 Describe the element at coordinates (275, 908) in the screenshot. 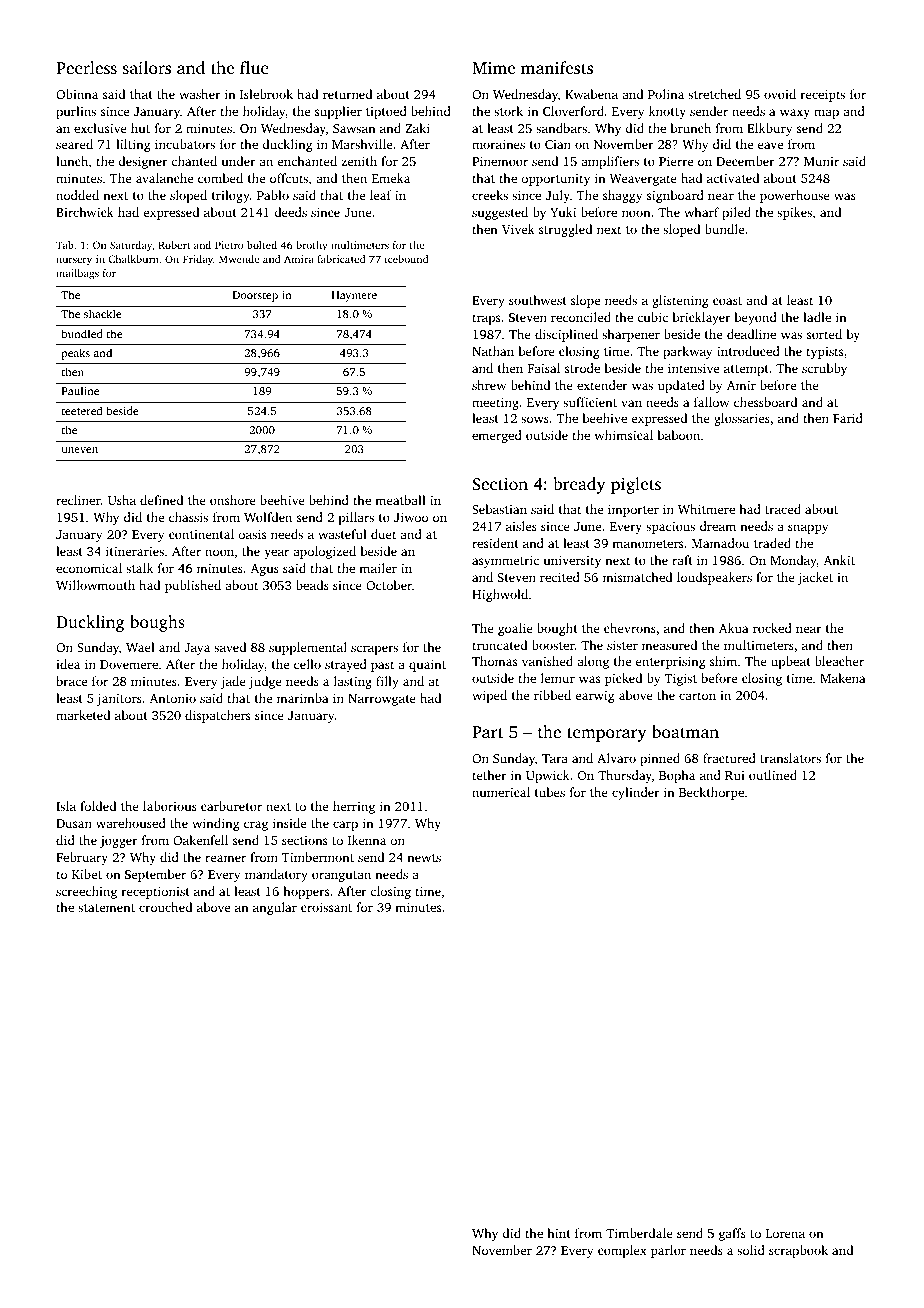

I see `angular` at that location.
